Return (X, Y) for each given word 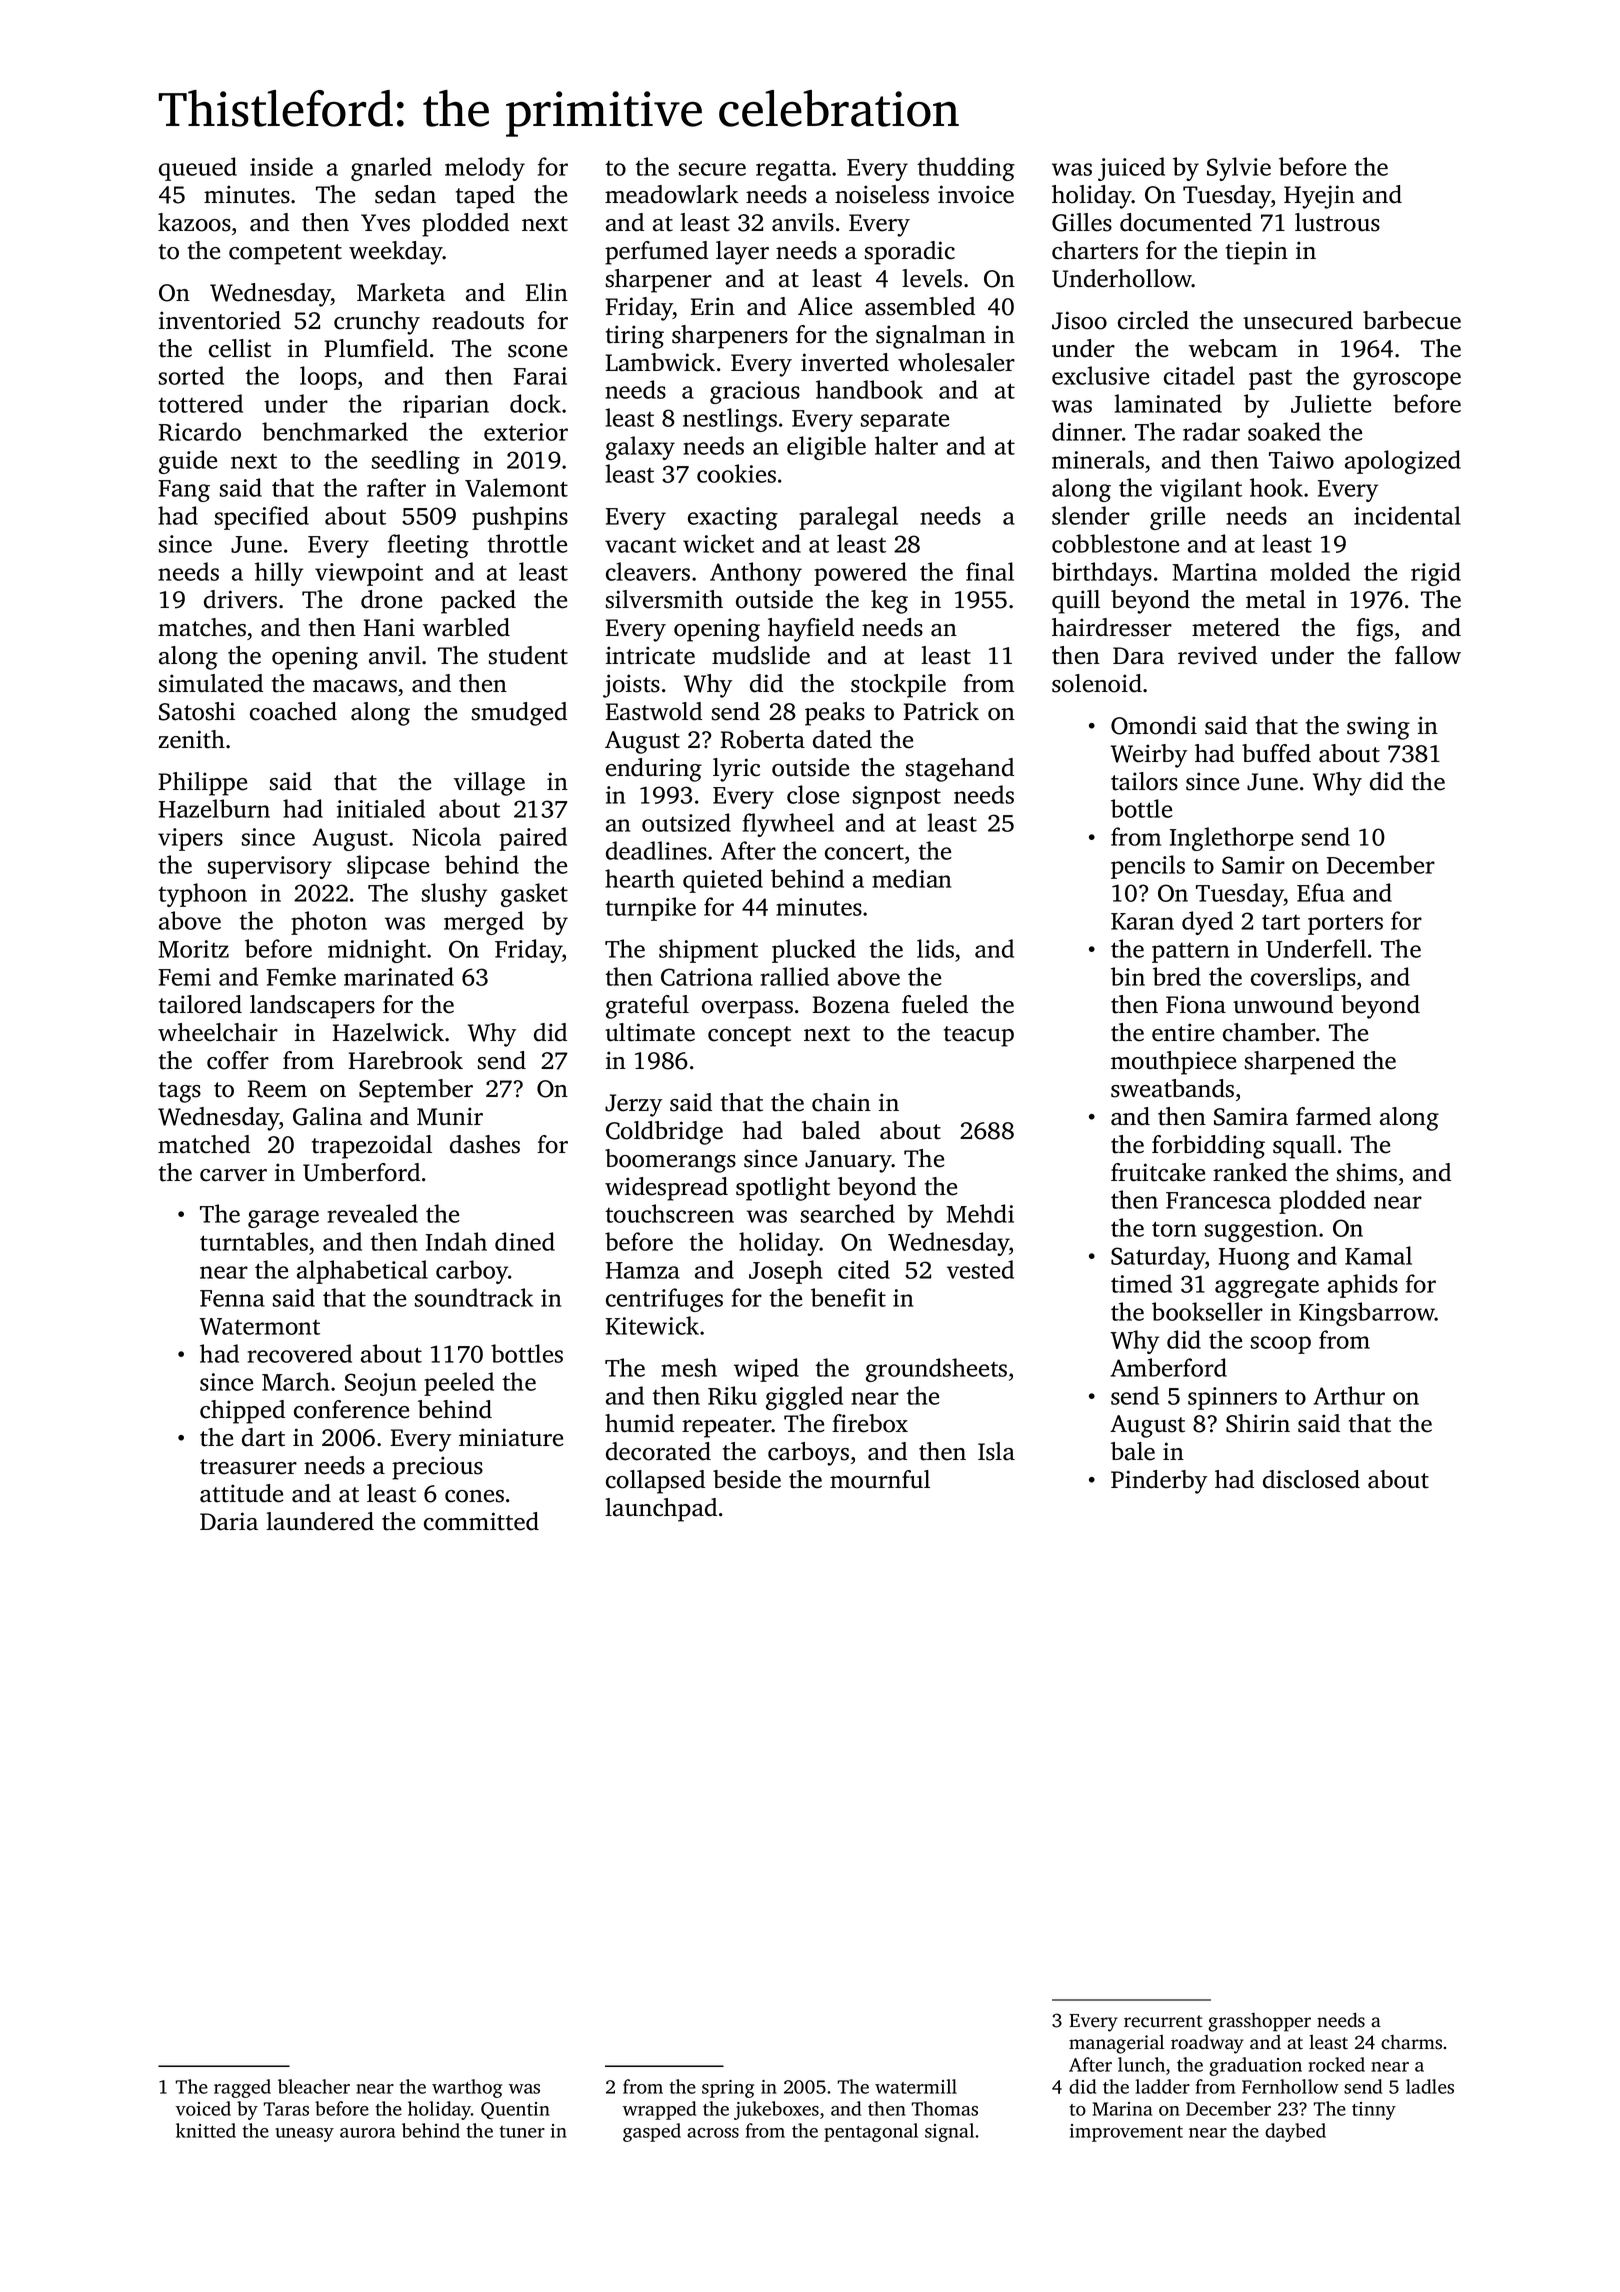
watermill (916, 2086)
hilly (279, 574)
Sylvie (1239, 169)
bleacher (314, 2086)
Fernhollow (1290, 2086)
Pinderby (1159, 1482)
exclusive (1100, 375)
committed (481, 1521)
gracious (755, 392)
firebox (870, 1423)
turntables (254, 1241)
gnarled (391, 169)
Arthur (1349, 1395)
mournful (880, 1479)
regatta (793, 170)
